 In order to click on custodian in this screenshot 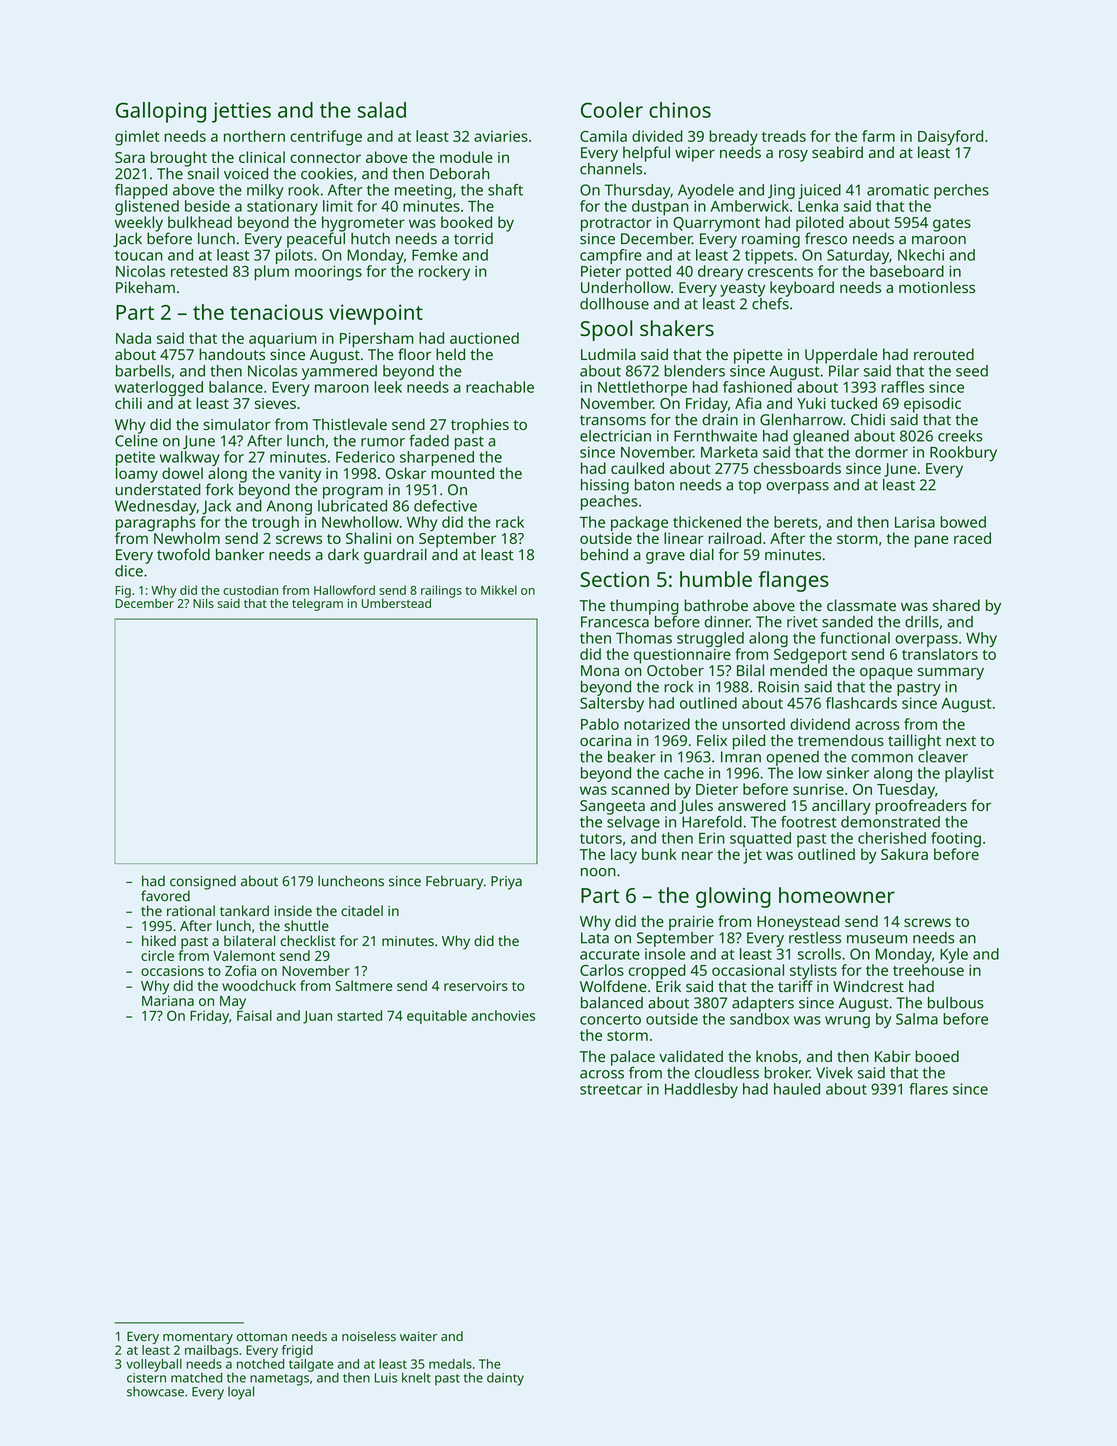, I will do `click(250, 590)`.
